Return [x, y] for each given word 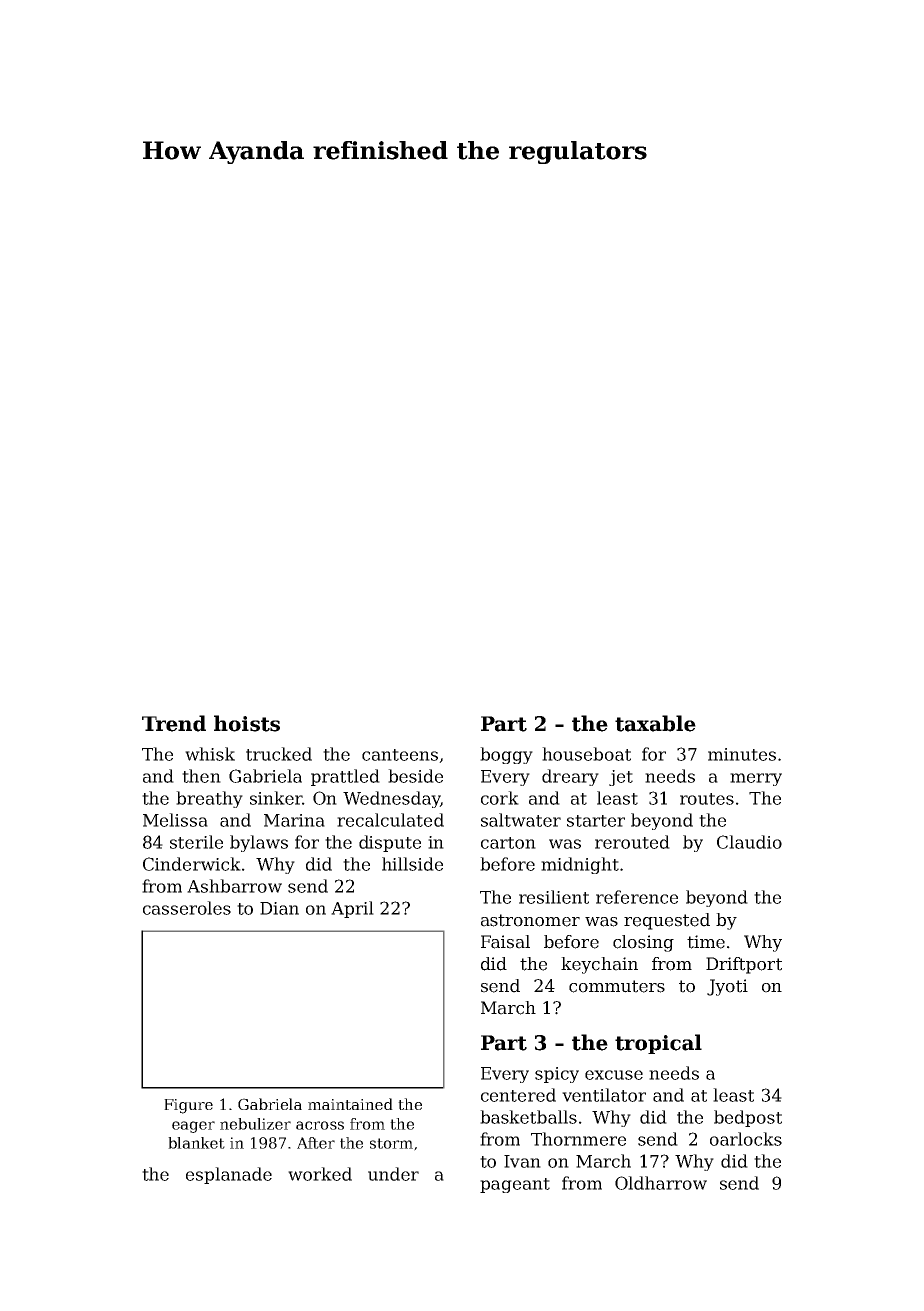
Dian [279, 908]
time [706, 942]
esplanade [229, 1175]
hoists [247, 723]
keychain [599, 965]
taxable [655, 723]
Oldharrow [661, 1183]
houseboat [586, 754]
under [393, 1174]
